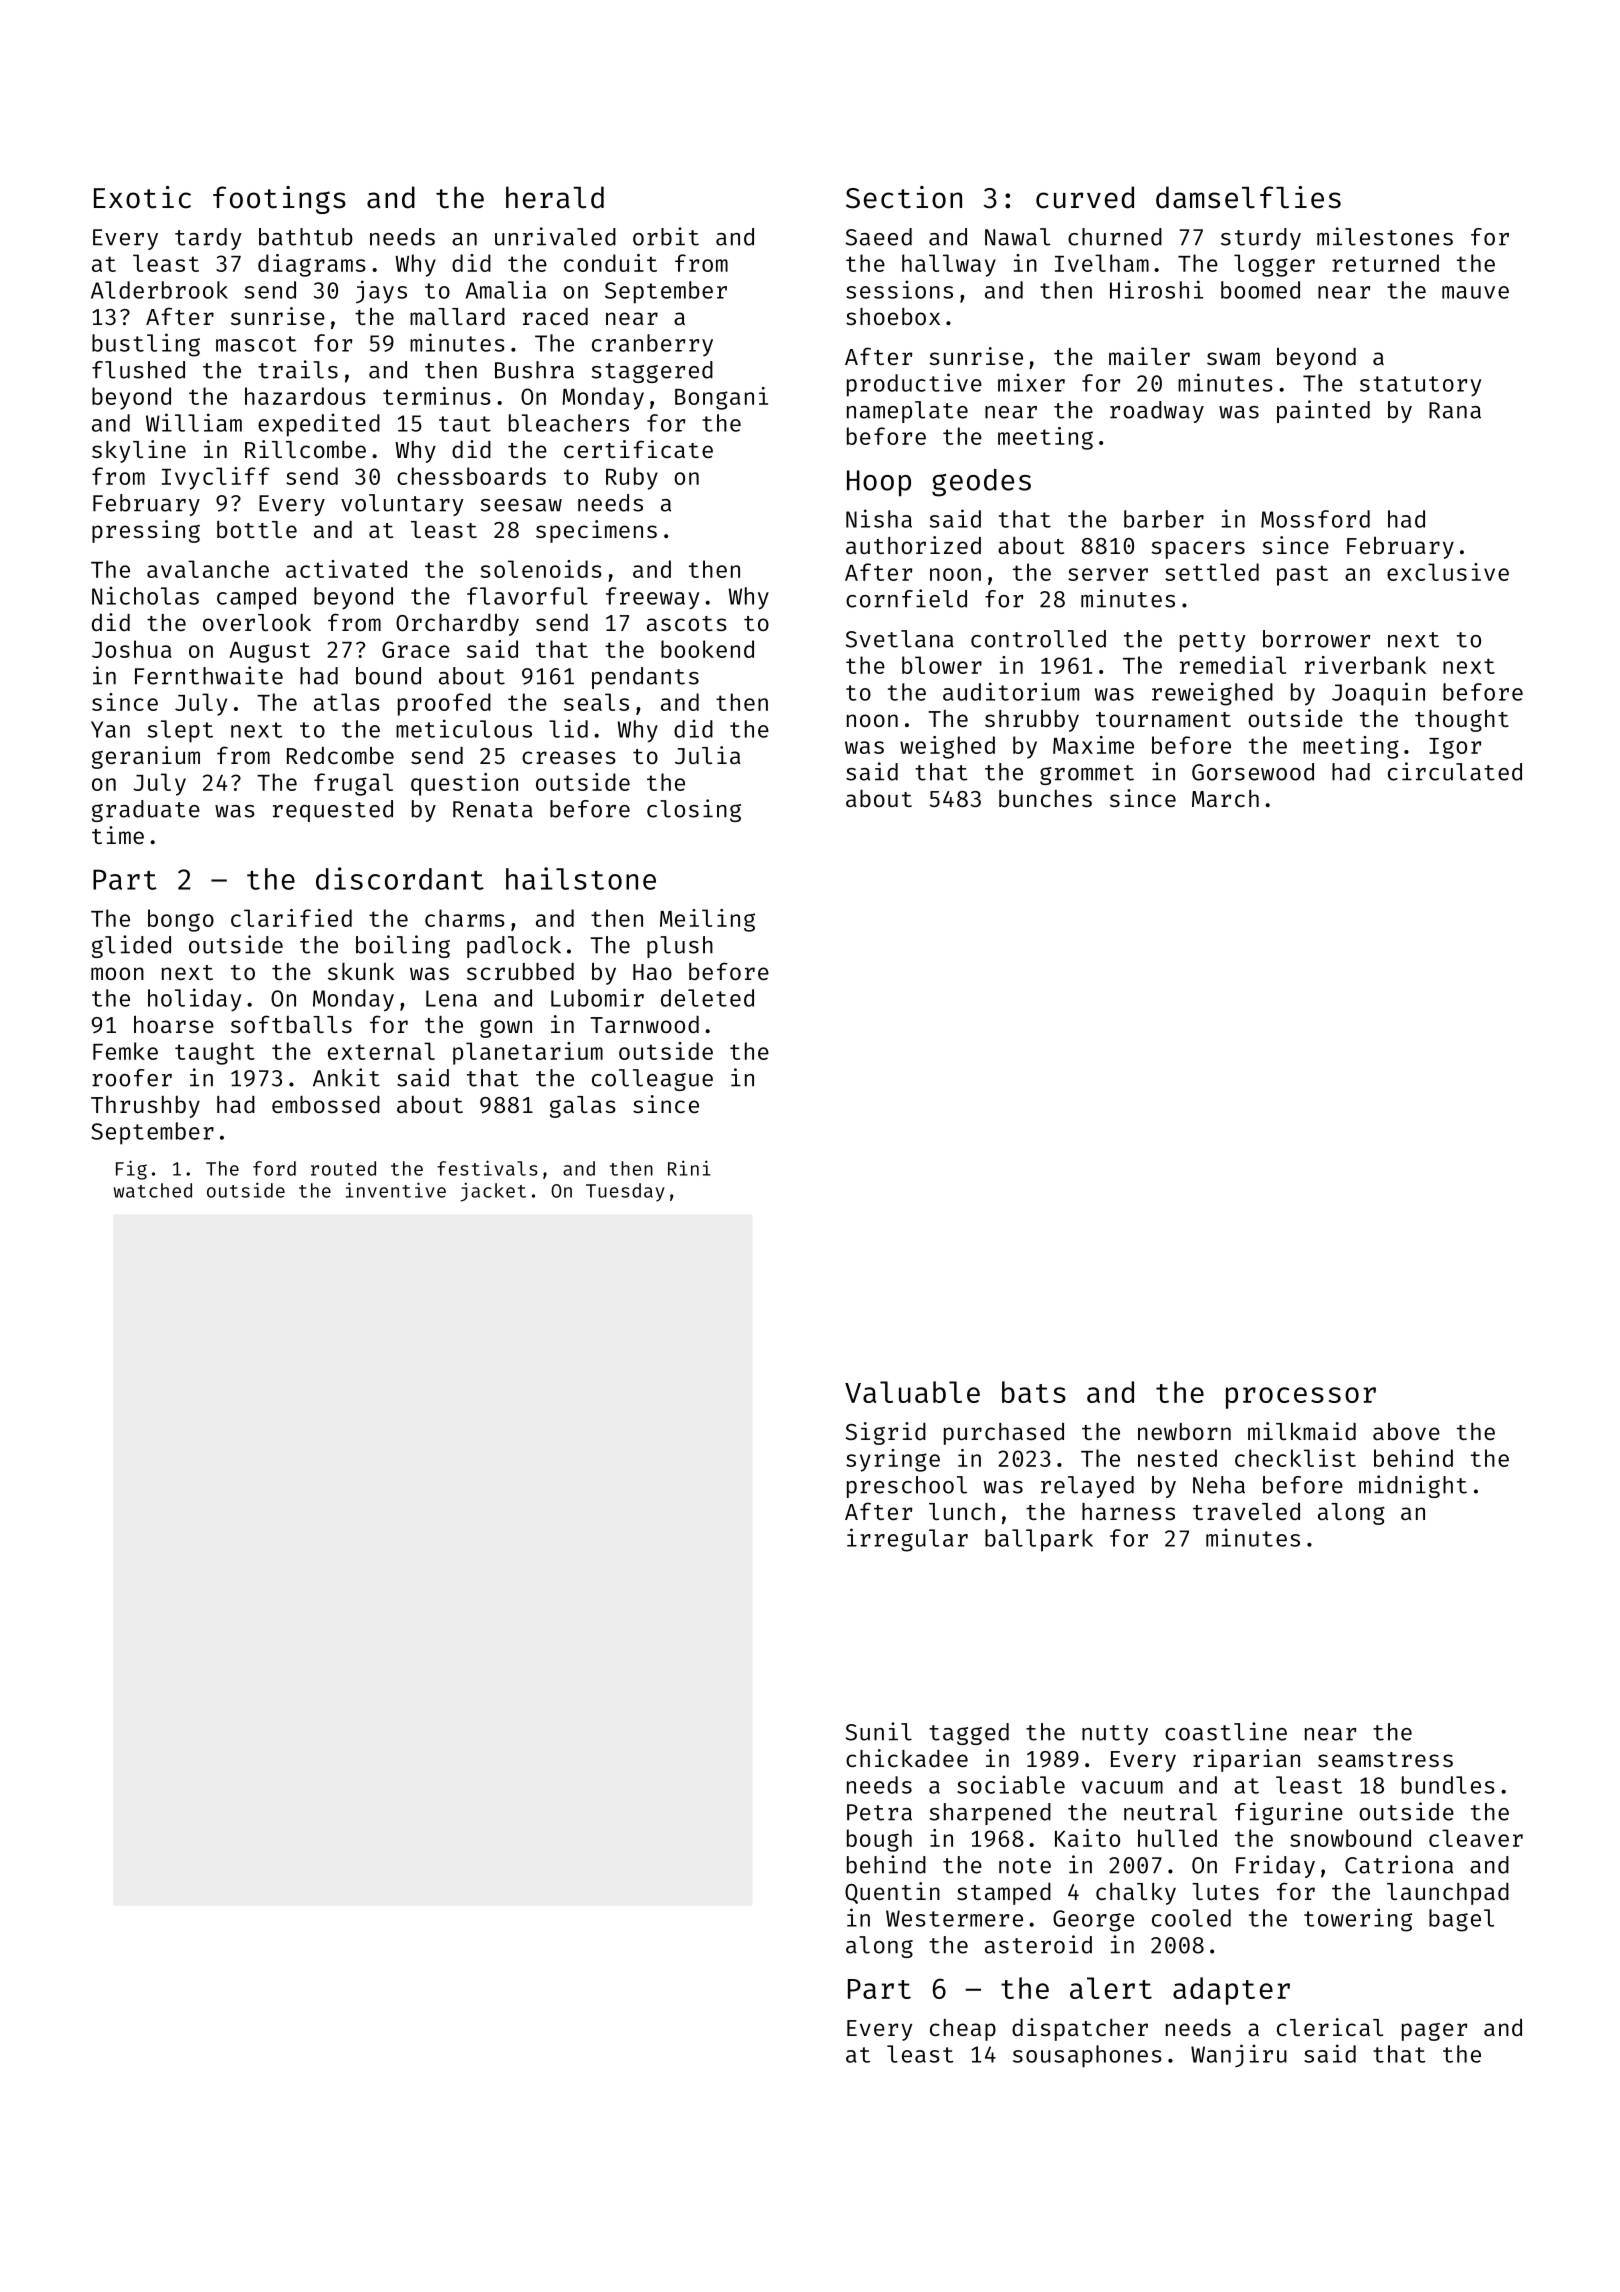 The width and height of the screenshot is (1620, 2292). I want to click on nameplate, so click(907, 412).
